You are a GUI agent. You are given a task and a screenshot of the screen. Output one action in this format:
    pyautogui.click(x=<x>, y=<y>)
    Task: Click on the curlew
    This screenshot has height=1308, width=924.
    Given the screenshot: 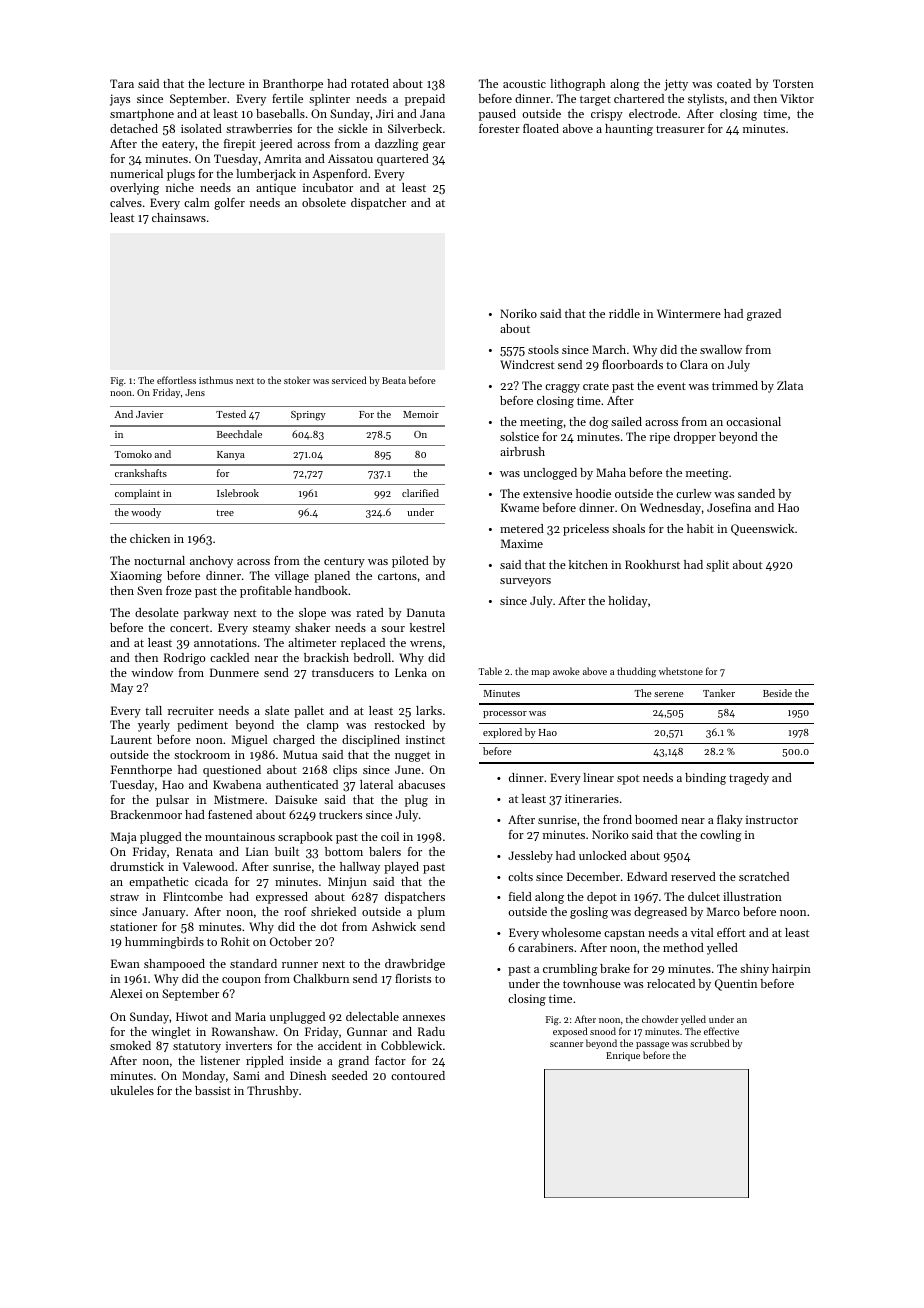 What is the action you would take?
    pyautogui.click(x=694, y=493)
